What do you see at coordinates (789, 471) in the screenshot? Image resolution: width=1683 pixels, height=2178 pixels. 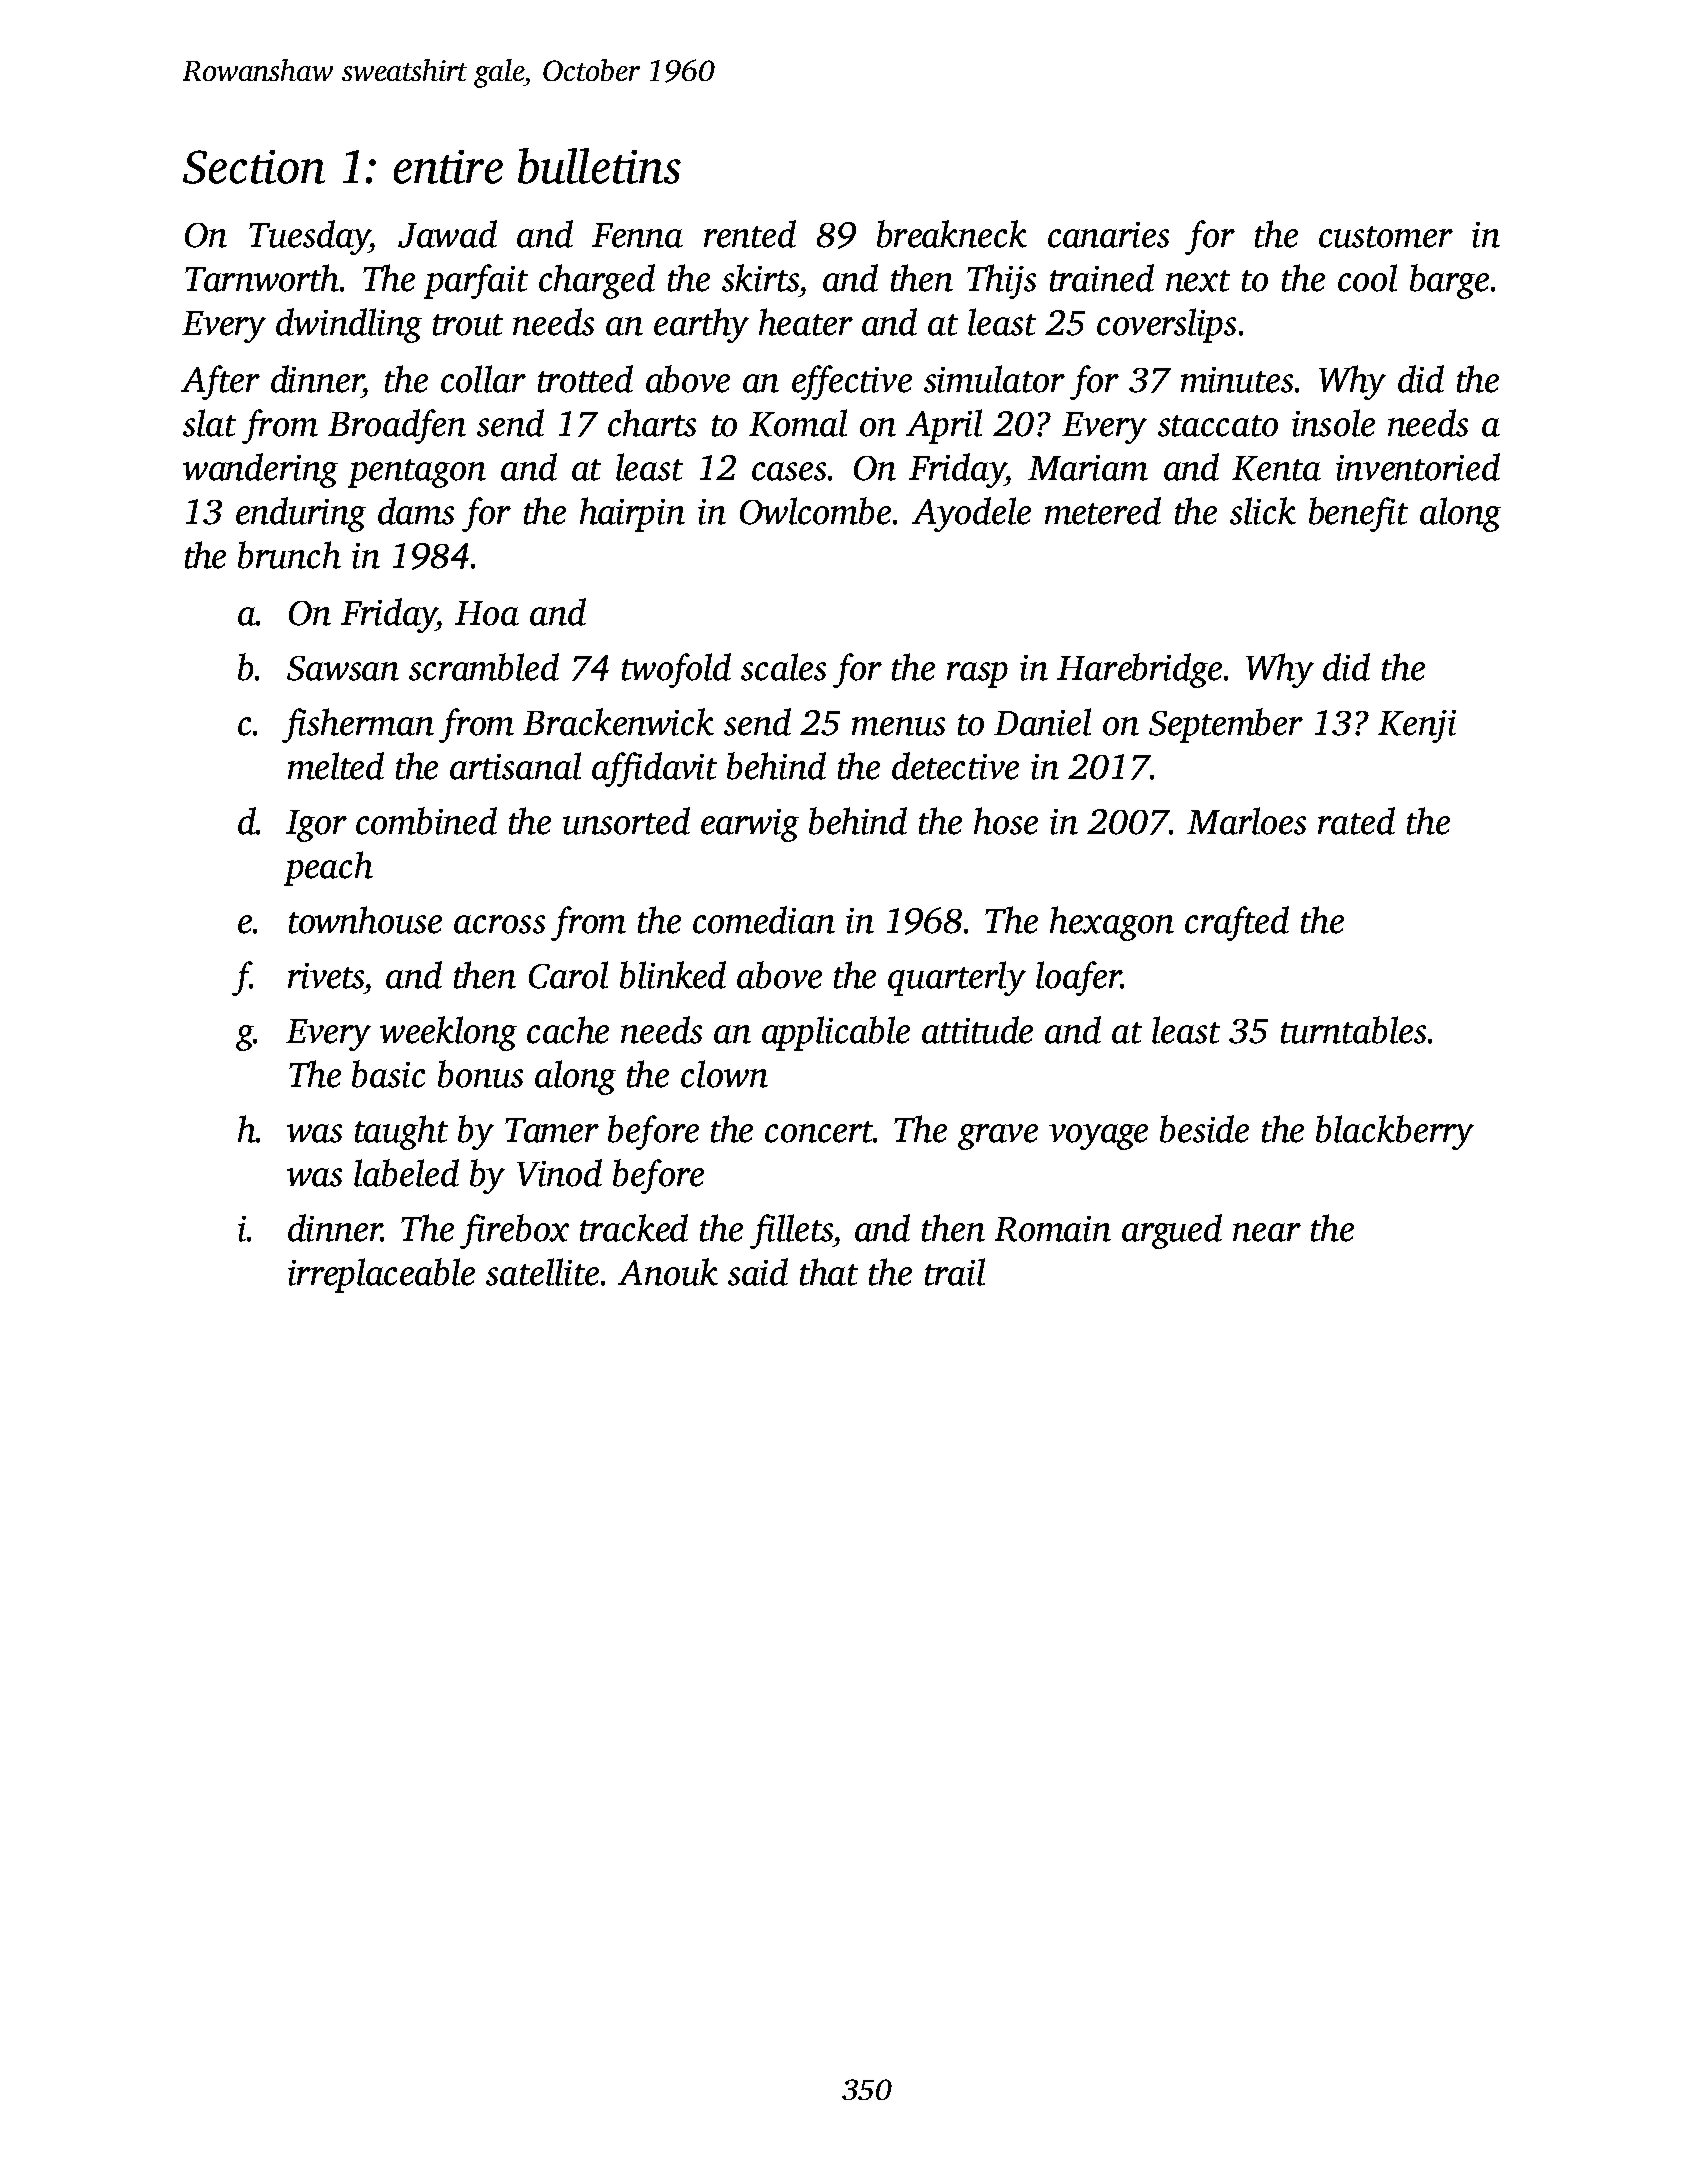 I see `cases` at bounding box center [789, 471].
